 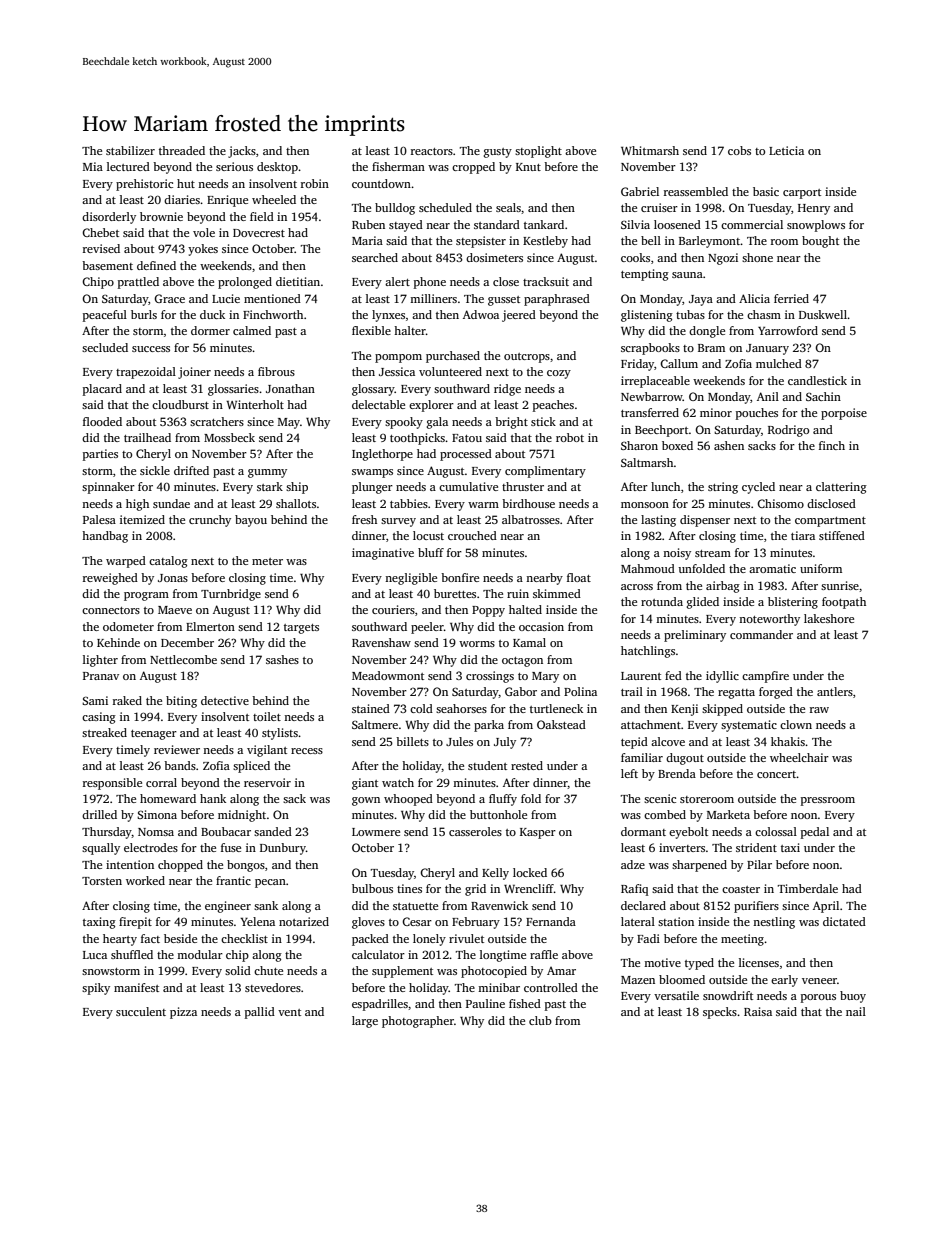 What do you see at coordinates (181, 702) in the screenshot?
I see `biting` at bounding box center [181, 702].
